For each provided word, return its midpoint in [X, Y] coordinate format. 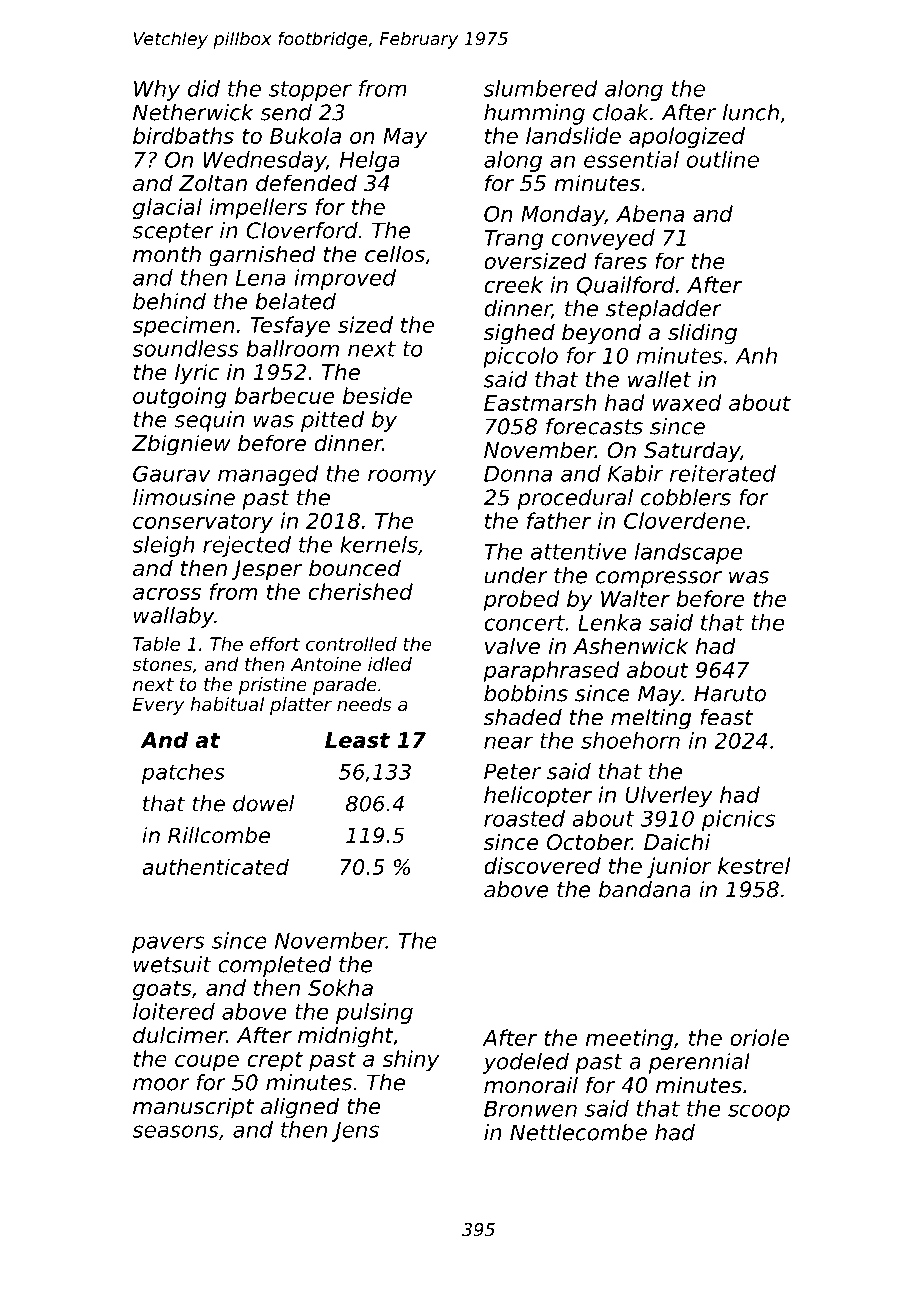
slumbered [541, 88]
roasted [524, 818]
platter [301, 706]
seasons [175, 1131]
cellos [395, 254]
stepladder [664, 310]
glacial [167, 208]
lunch [751, 112]
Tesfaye [290, 326]
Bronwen [530, 1109]
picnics [738, 820]
